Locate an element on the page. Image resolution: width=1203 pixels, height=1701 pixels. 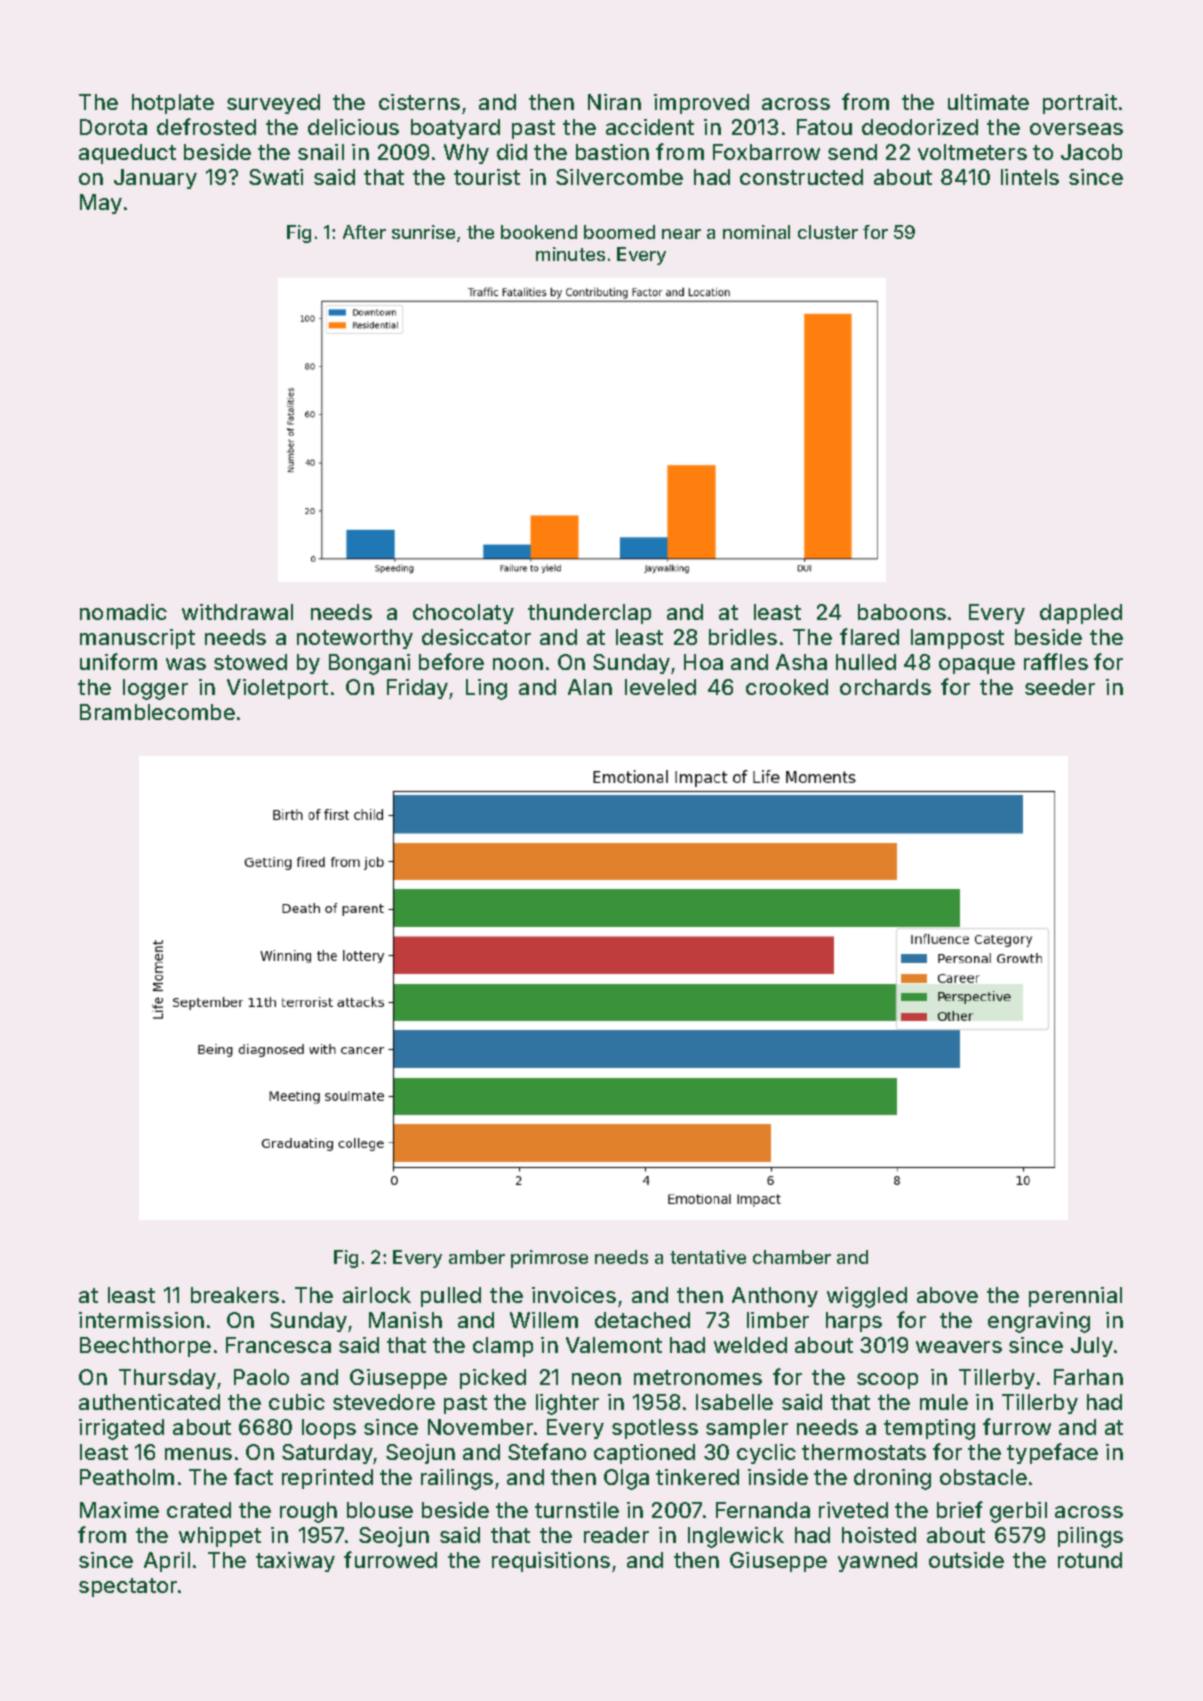
outside is located at coordinates (966, 1560).
